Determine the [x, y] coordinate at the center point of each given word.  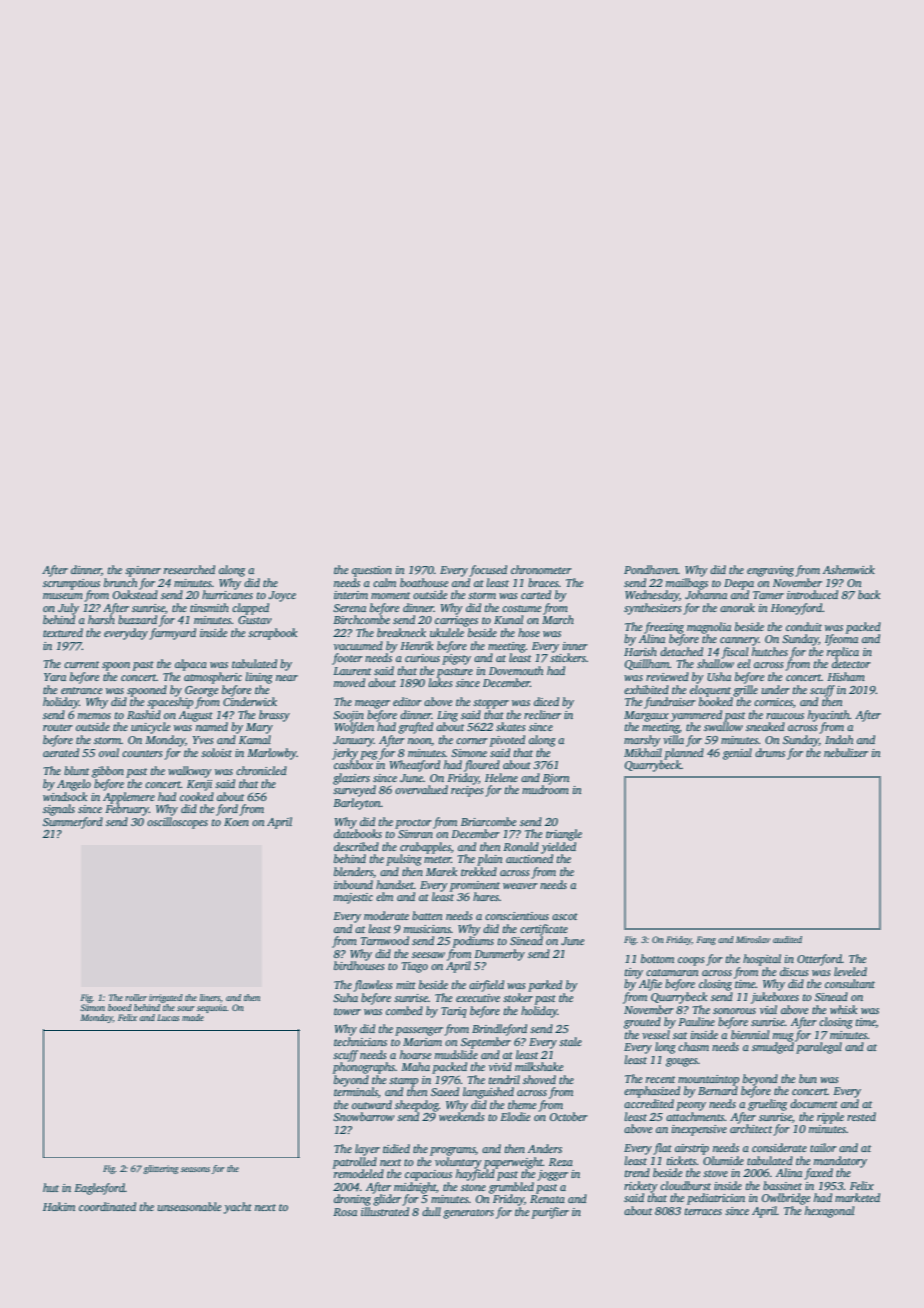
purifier [550, 1213]
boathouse [424, 582]
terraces [703, 1211]
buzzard [137, 619]
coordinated [107, 1206]
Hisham [846, 676]
